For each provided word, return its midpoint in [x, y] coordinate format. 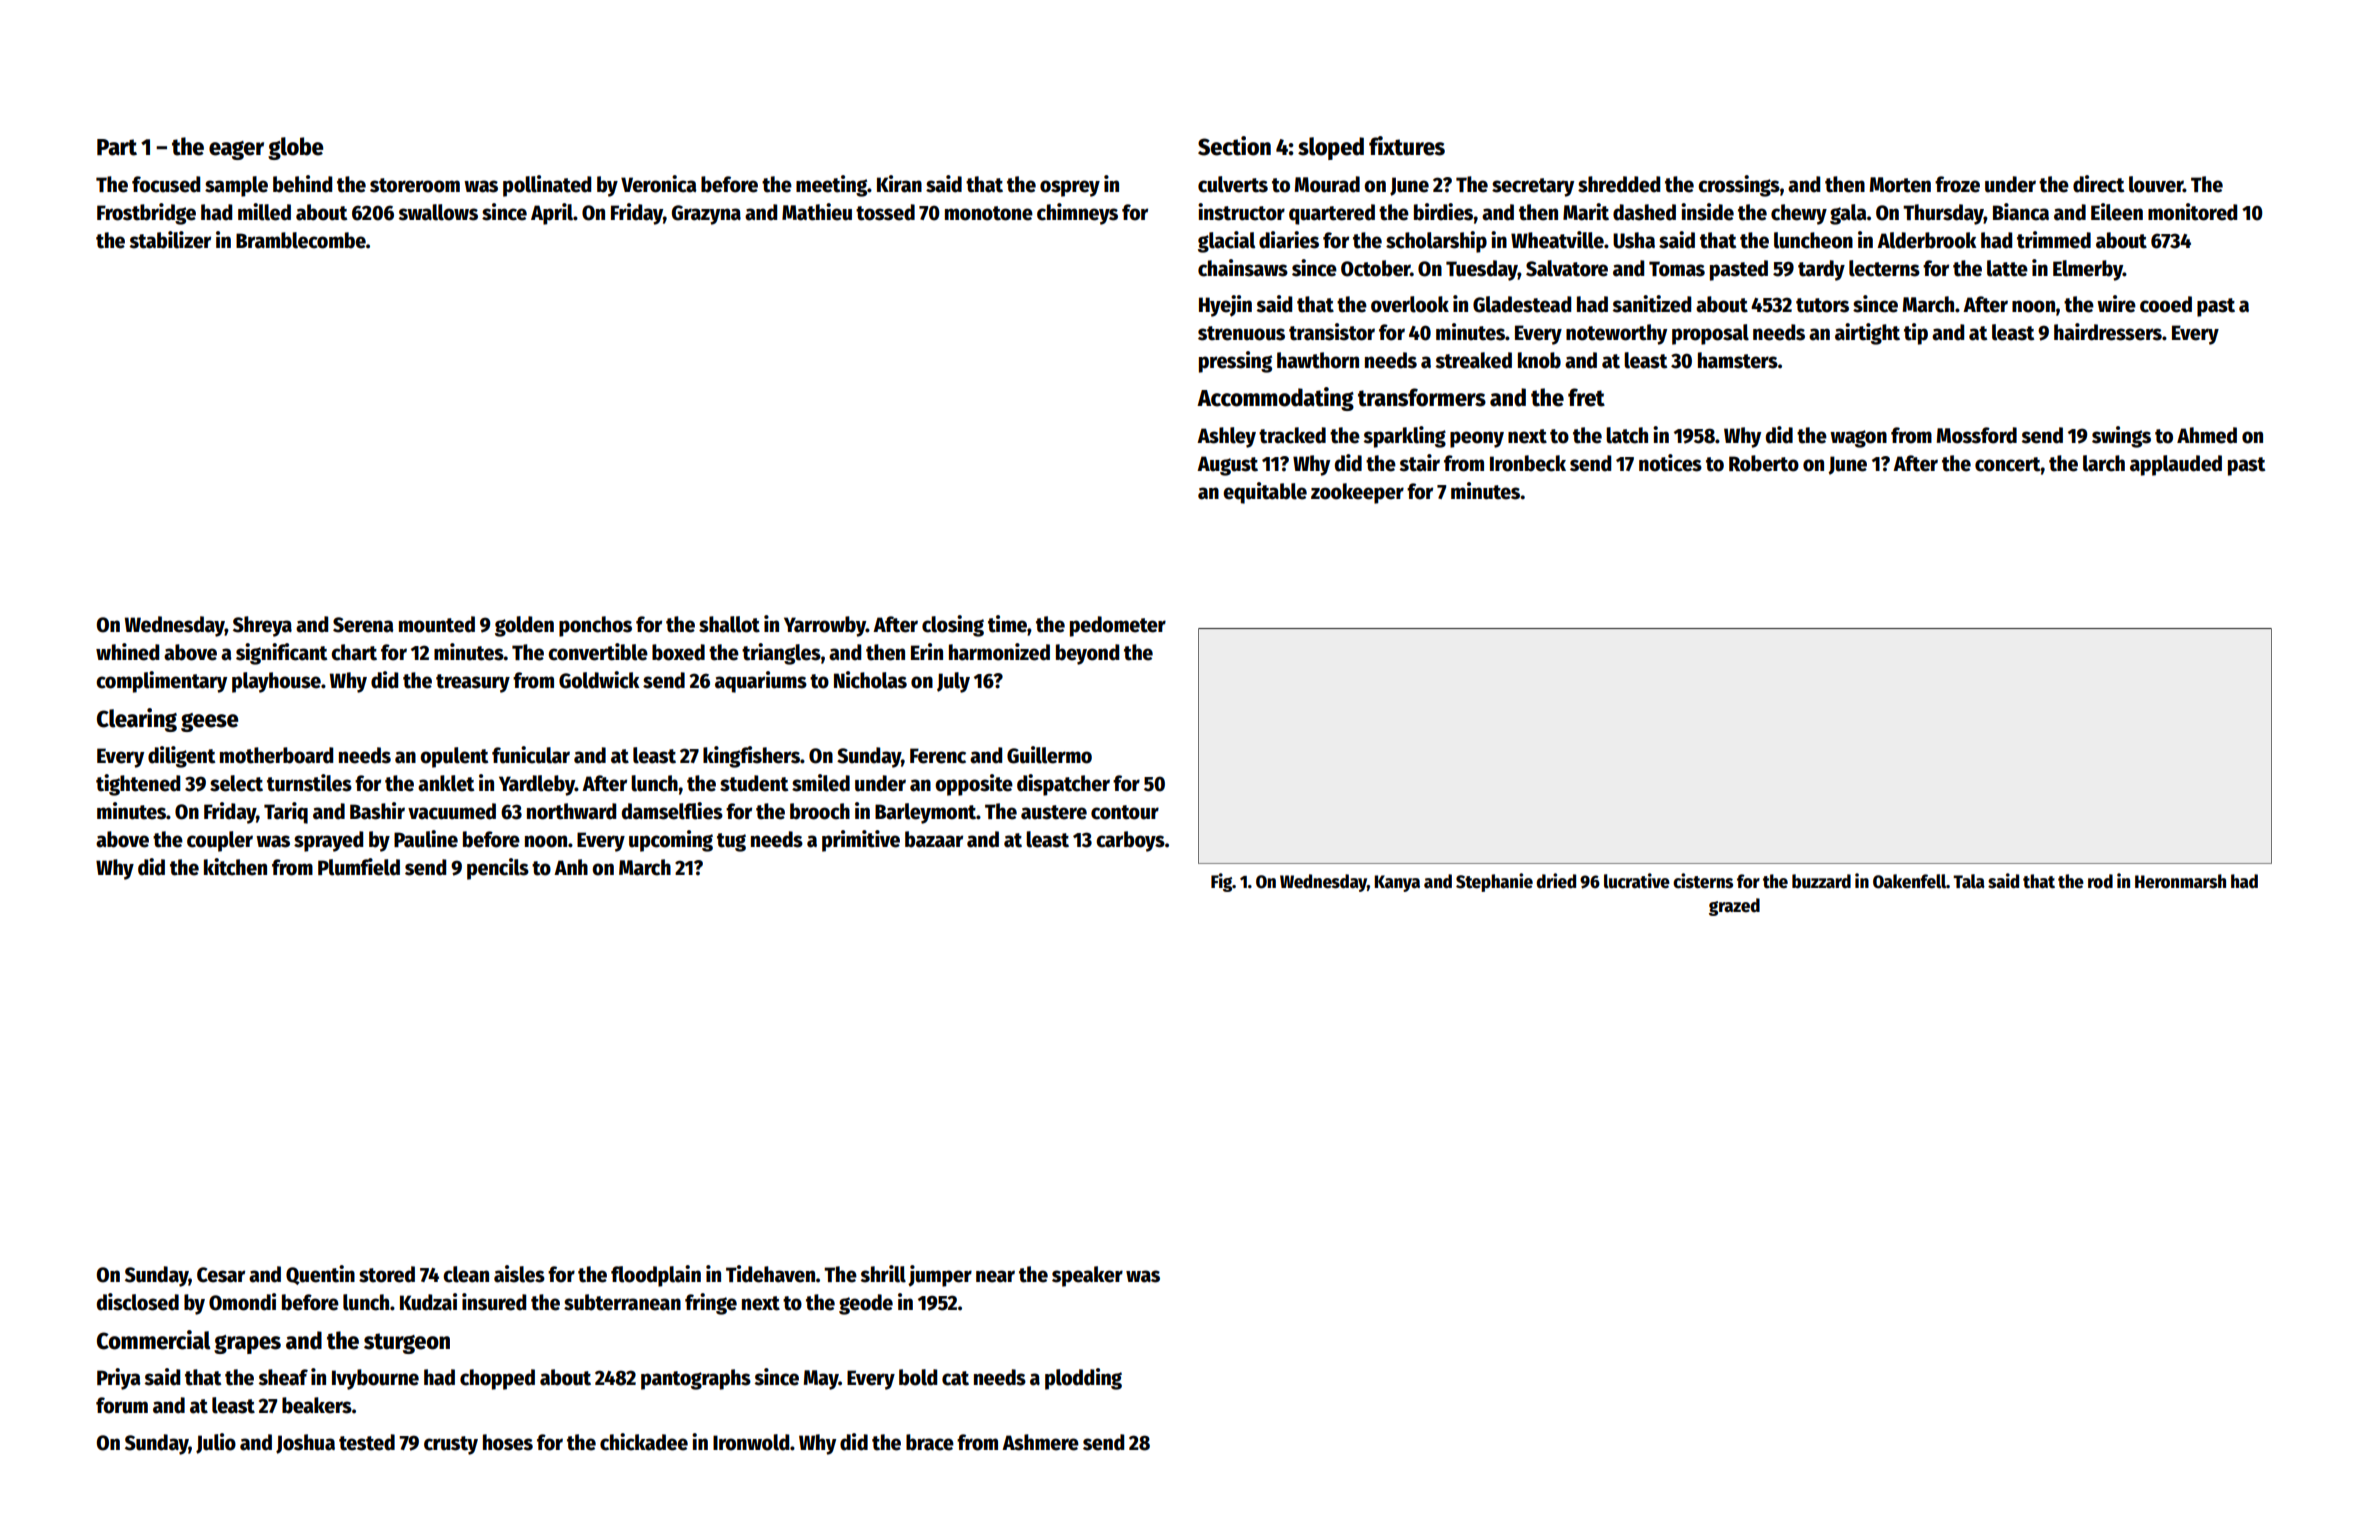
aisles [519, 1274]
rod [2100, 881]
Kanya [1397, 883]
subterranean [622, 1302]
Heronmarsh [2180, 881]
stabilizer [170, 240]
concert [2008, 464]
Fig [1222, 882]
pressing [1235, 362]
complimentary [161, 682]
